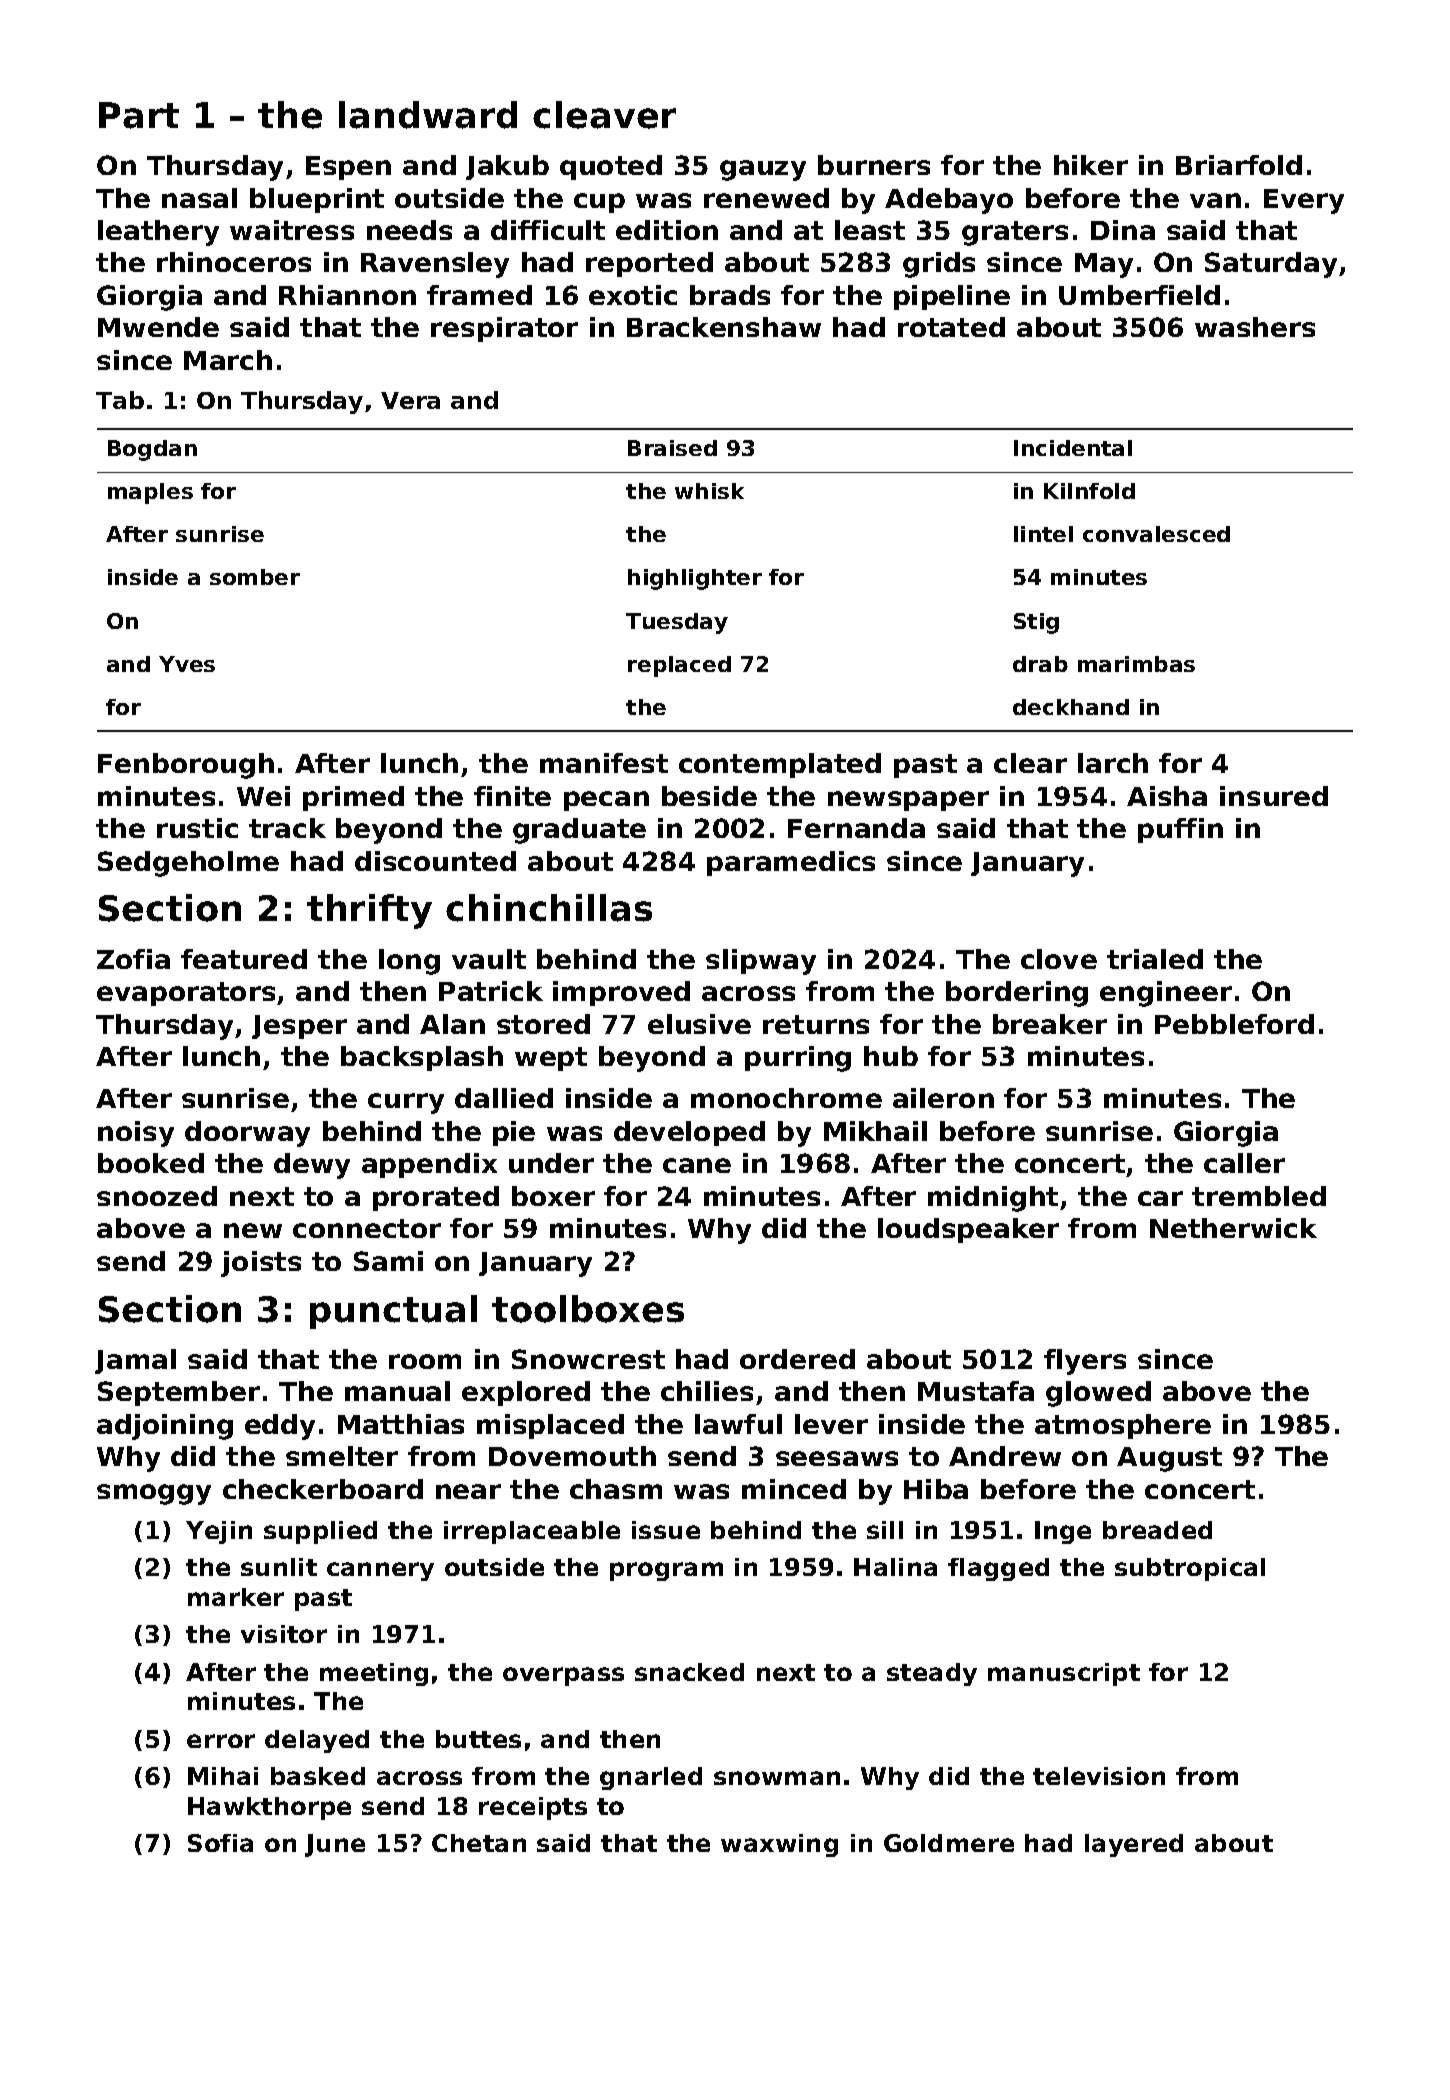  I want to click on eddy, so click(280, 1427).
